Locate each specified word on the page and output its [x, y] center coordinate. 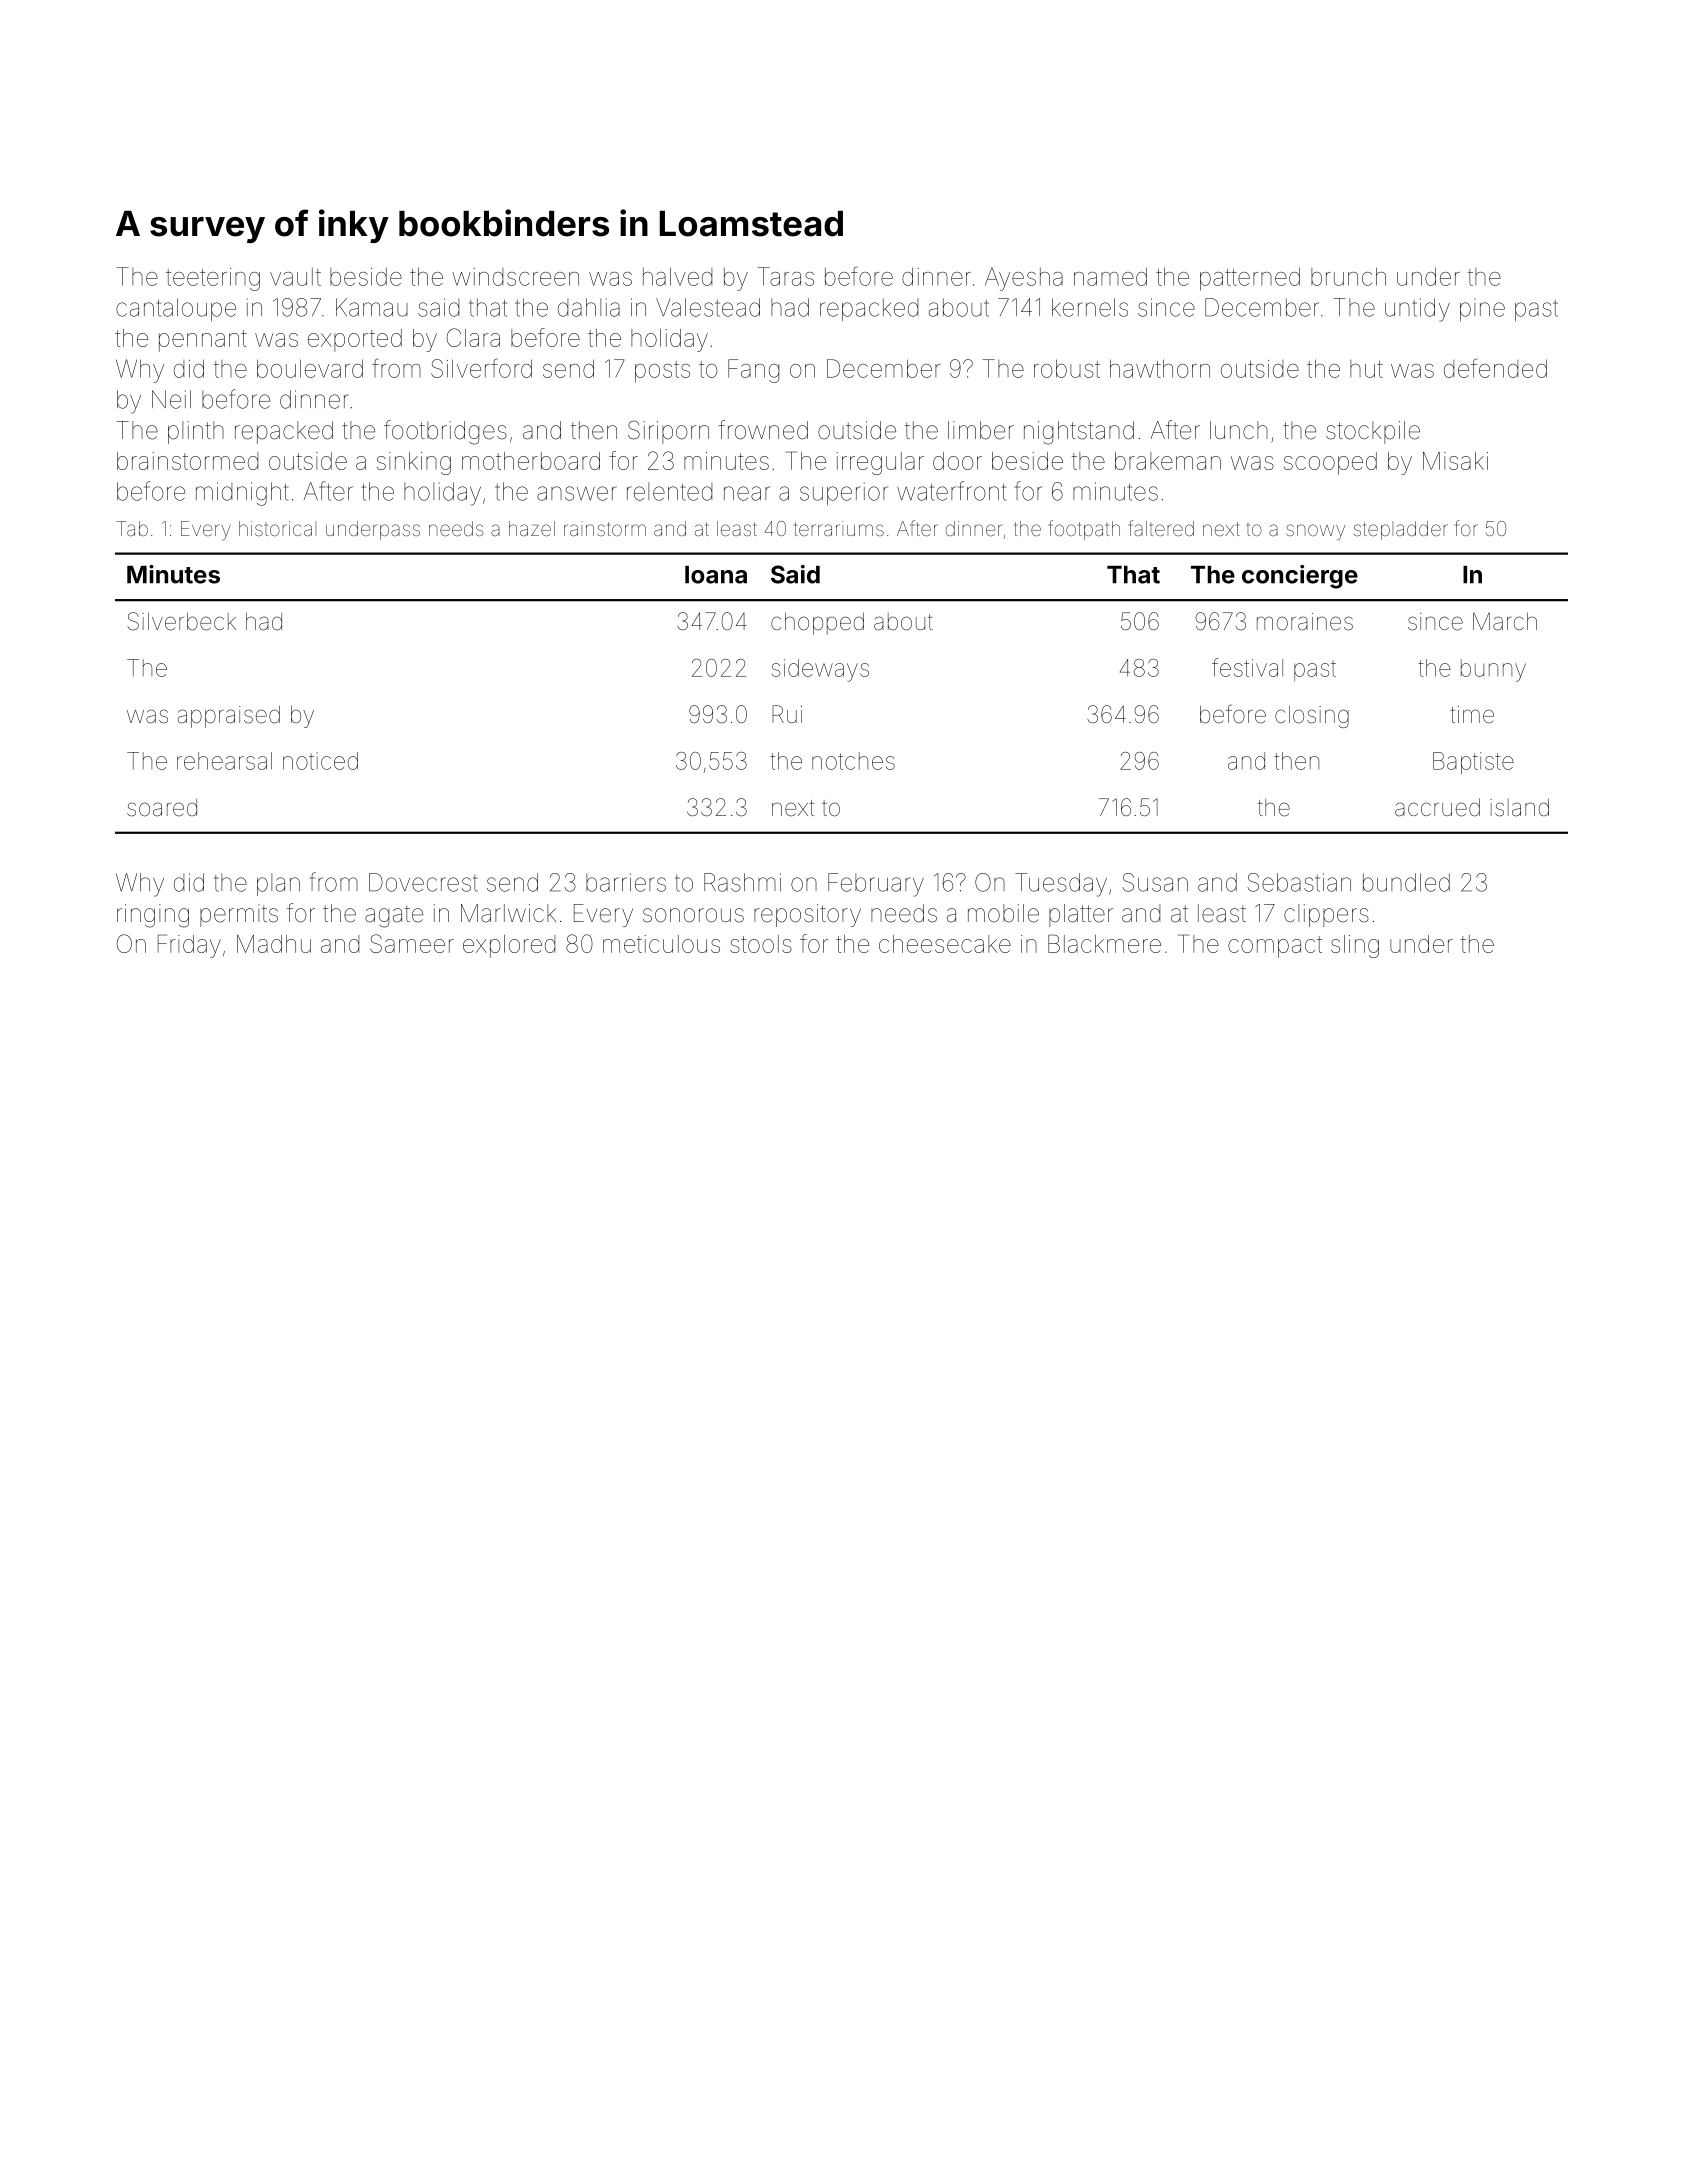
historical [277, 528]
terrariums [839, 528]
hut [1366, 369]
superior [844, 493]
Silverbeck [181, 621]
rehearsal [224, 761]
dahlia [589, 307]
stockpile [1373, 432]
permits [239, 915]
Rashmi [742, 882]
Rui [787, 714]
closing [1312, 716]
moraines [1305, 622]
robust [1067, 368]
